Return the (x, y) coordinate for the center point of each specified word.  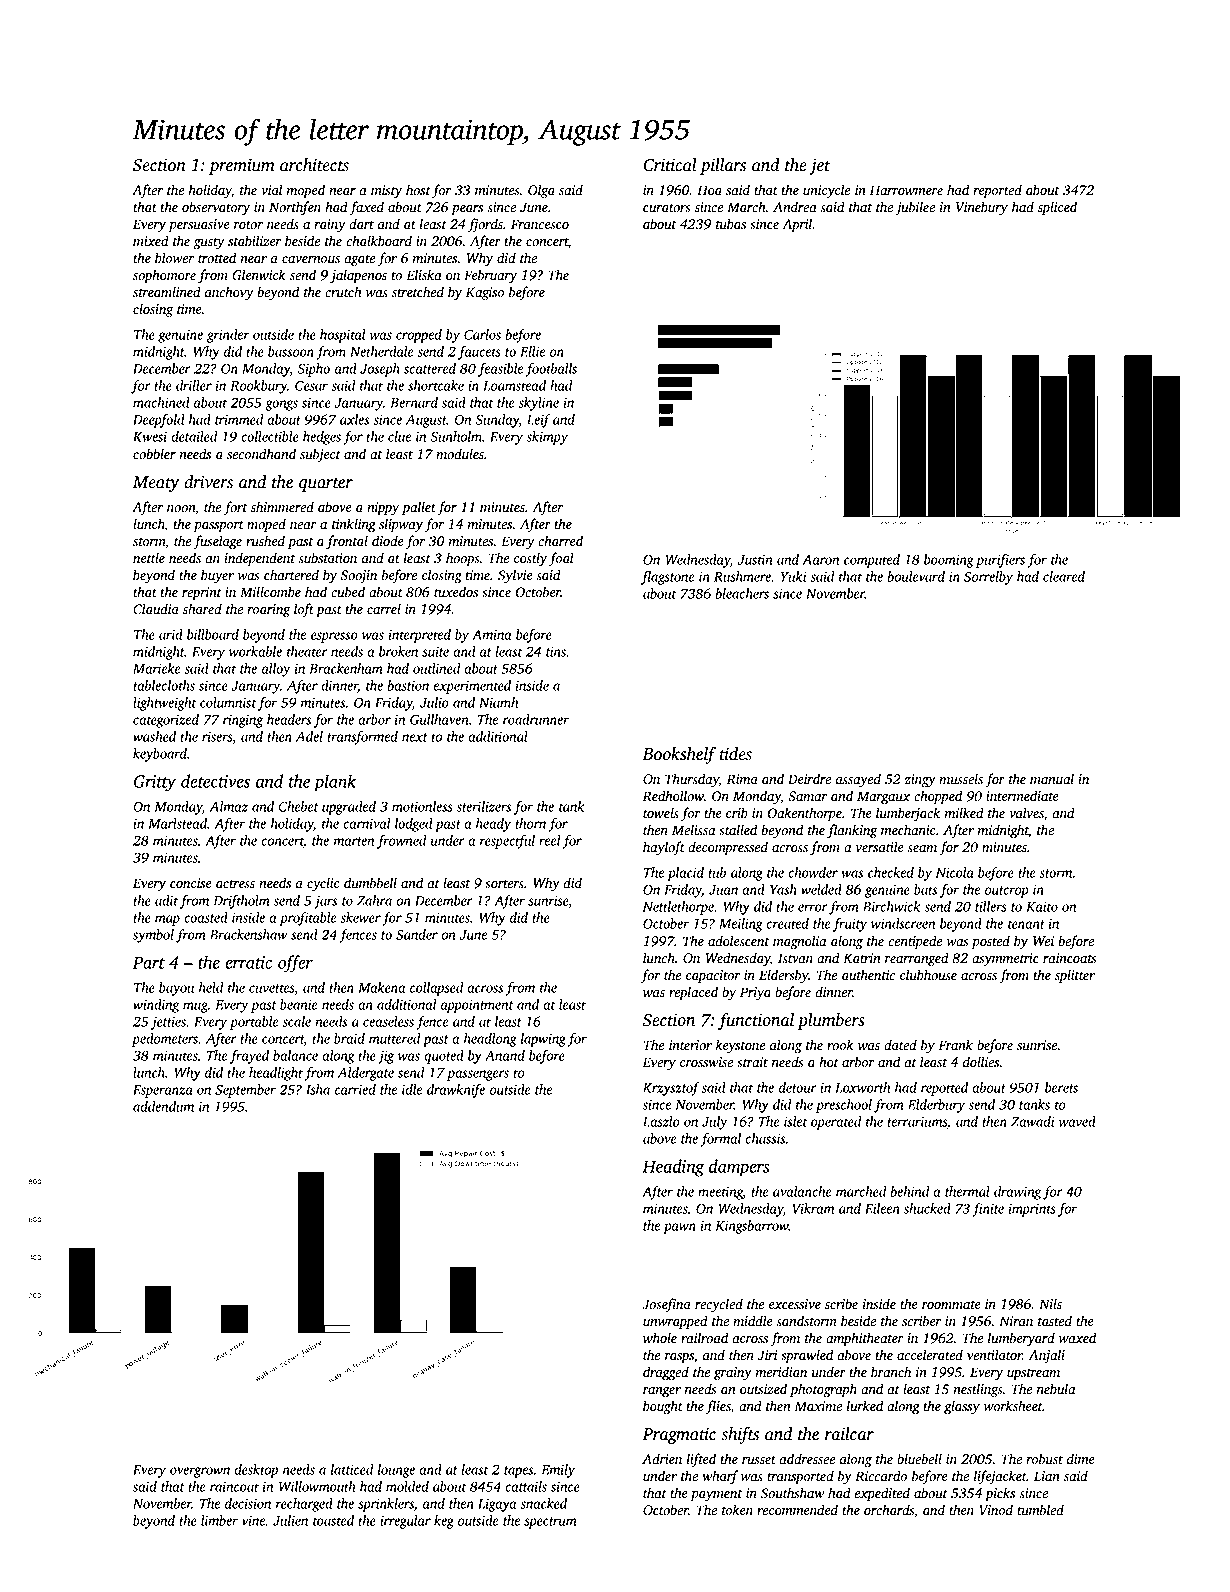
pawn (679, 1228)
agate (359, 261)
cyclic (323, 884)
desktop (256, 1471)
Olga (541, 191)
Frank (955, 1045)
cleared (1064, 576)
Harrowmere (906, 190)
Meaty (156, 484)
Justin (755, 559)
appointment (477, 1006)
